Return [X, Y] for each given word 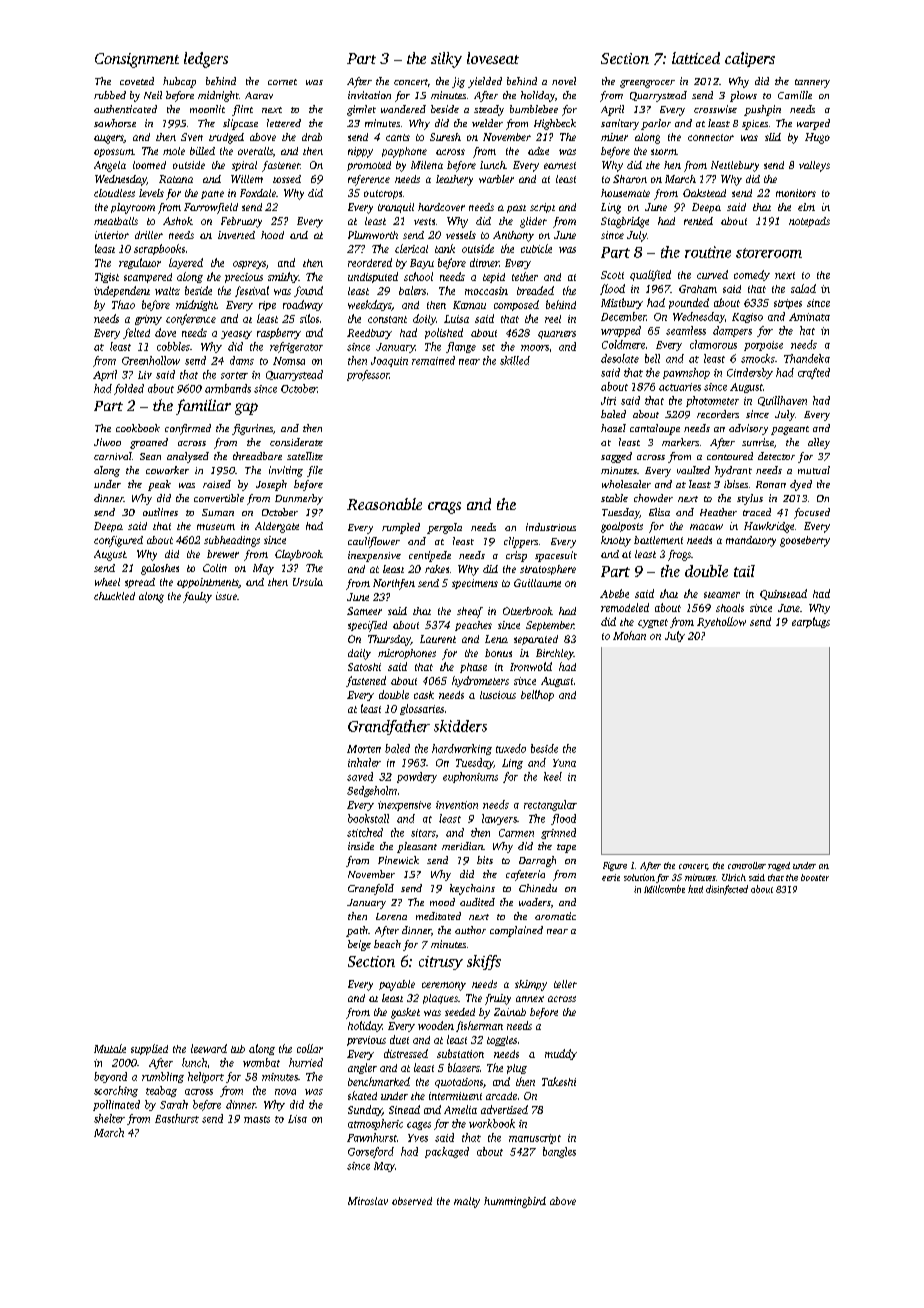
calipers [750, 59]
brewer [223, 554]
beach [387, 944]
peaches [473, 626]
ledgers [206, 60]
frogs [679, 555]
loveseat [493, 58]
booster [815, 877]
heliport [206, 1077]
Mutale [110, 1048]
